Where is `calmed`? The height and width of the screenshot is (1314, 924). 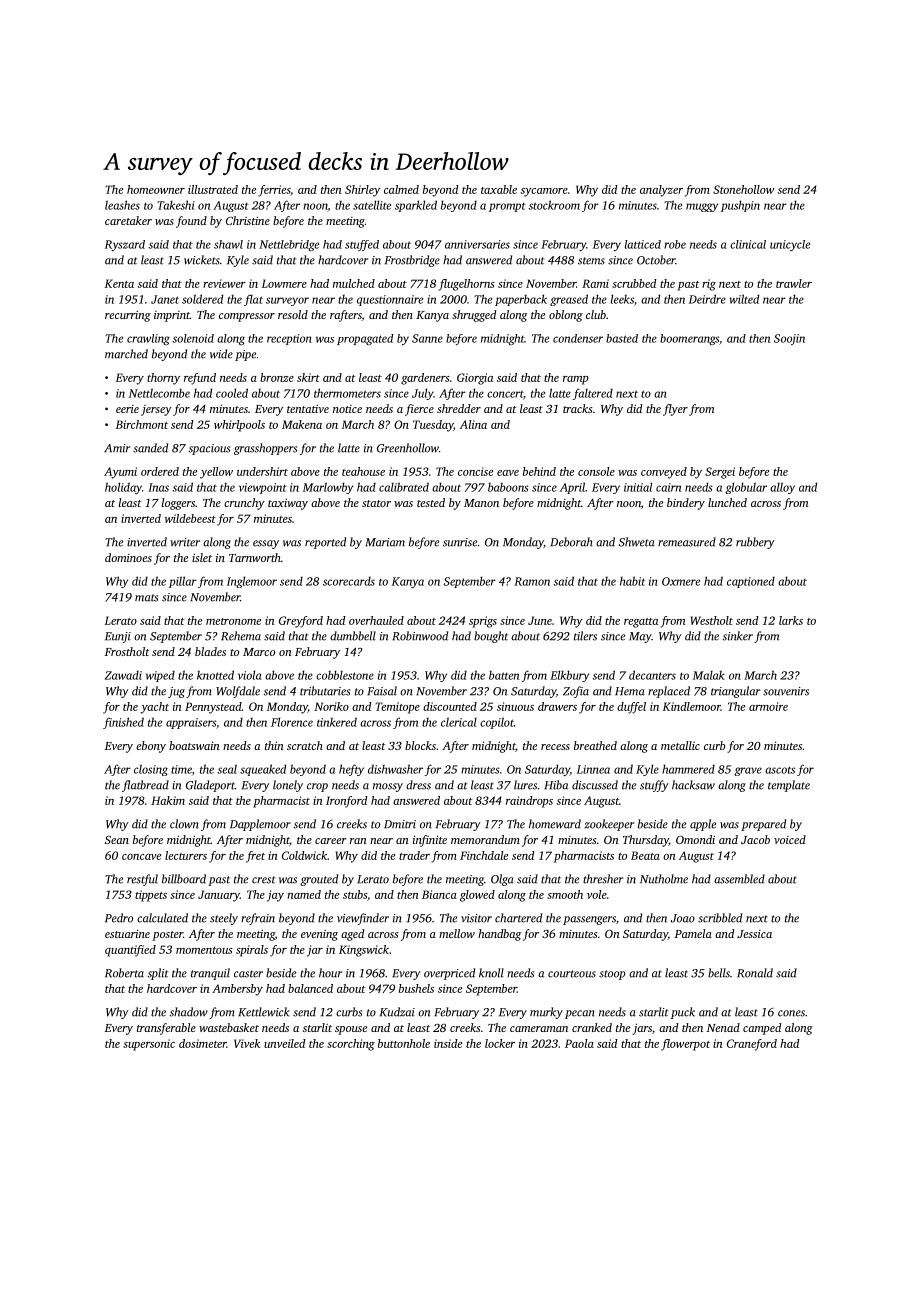 calmed is located at coordinates (401, 189).
